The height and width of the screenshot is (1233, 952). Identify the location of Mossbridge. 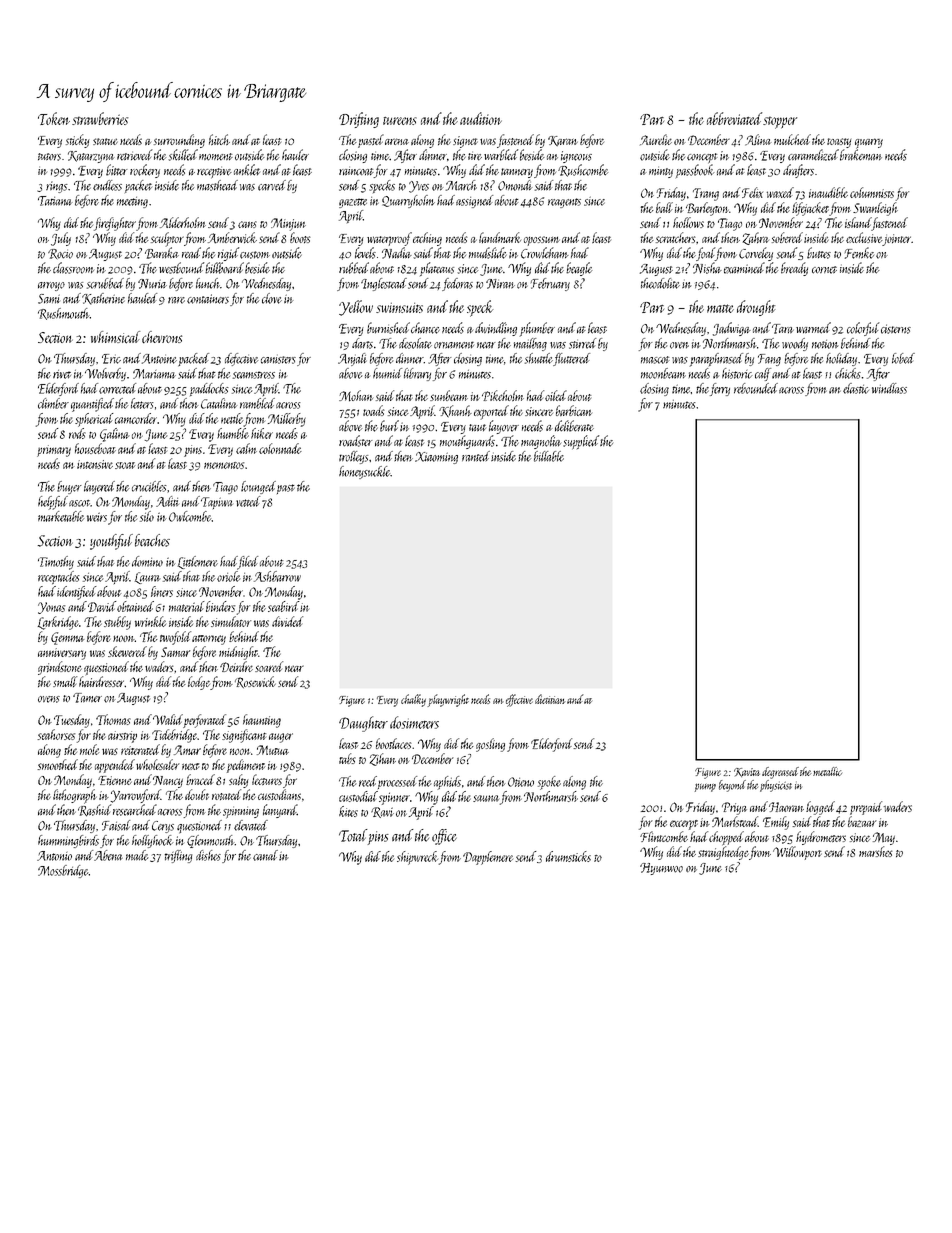
(63, 871).
